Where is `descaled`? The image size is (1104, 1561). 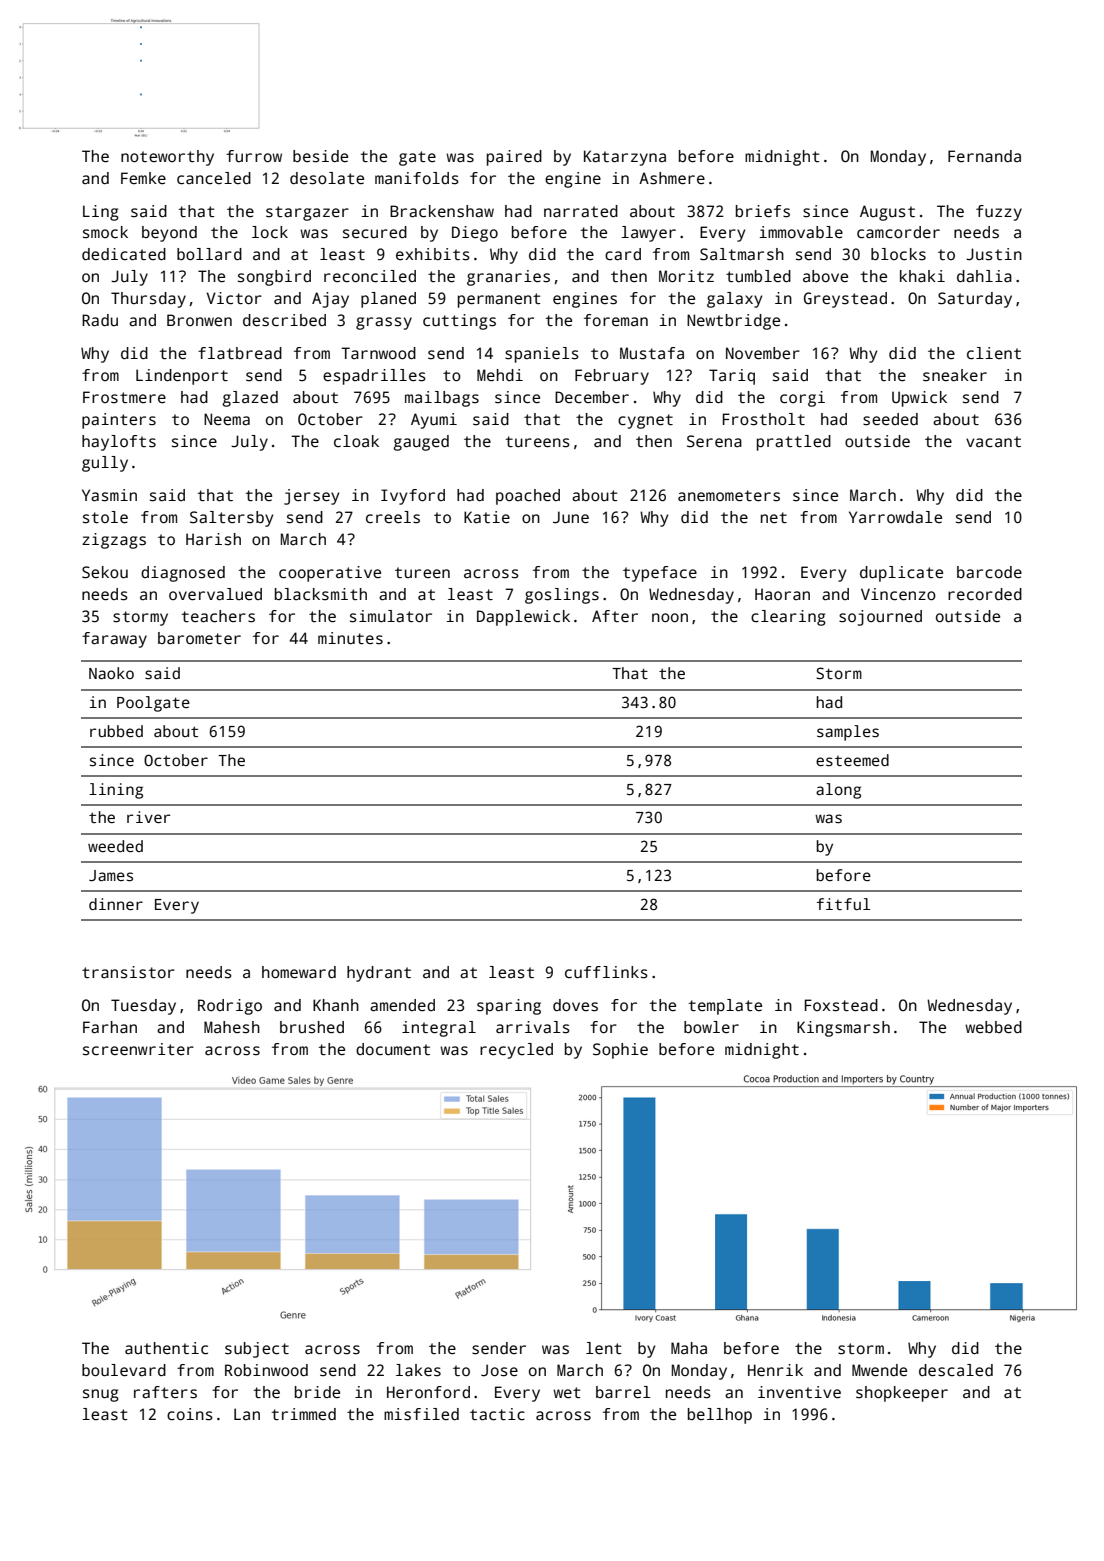
descaled is located at coordinates (956, 1370).
